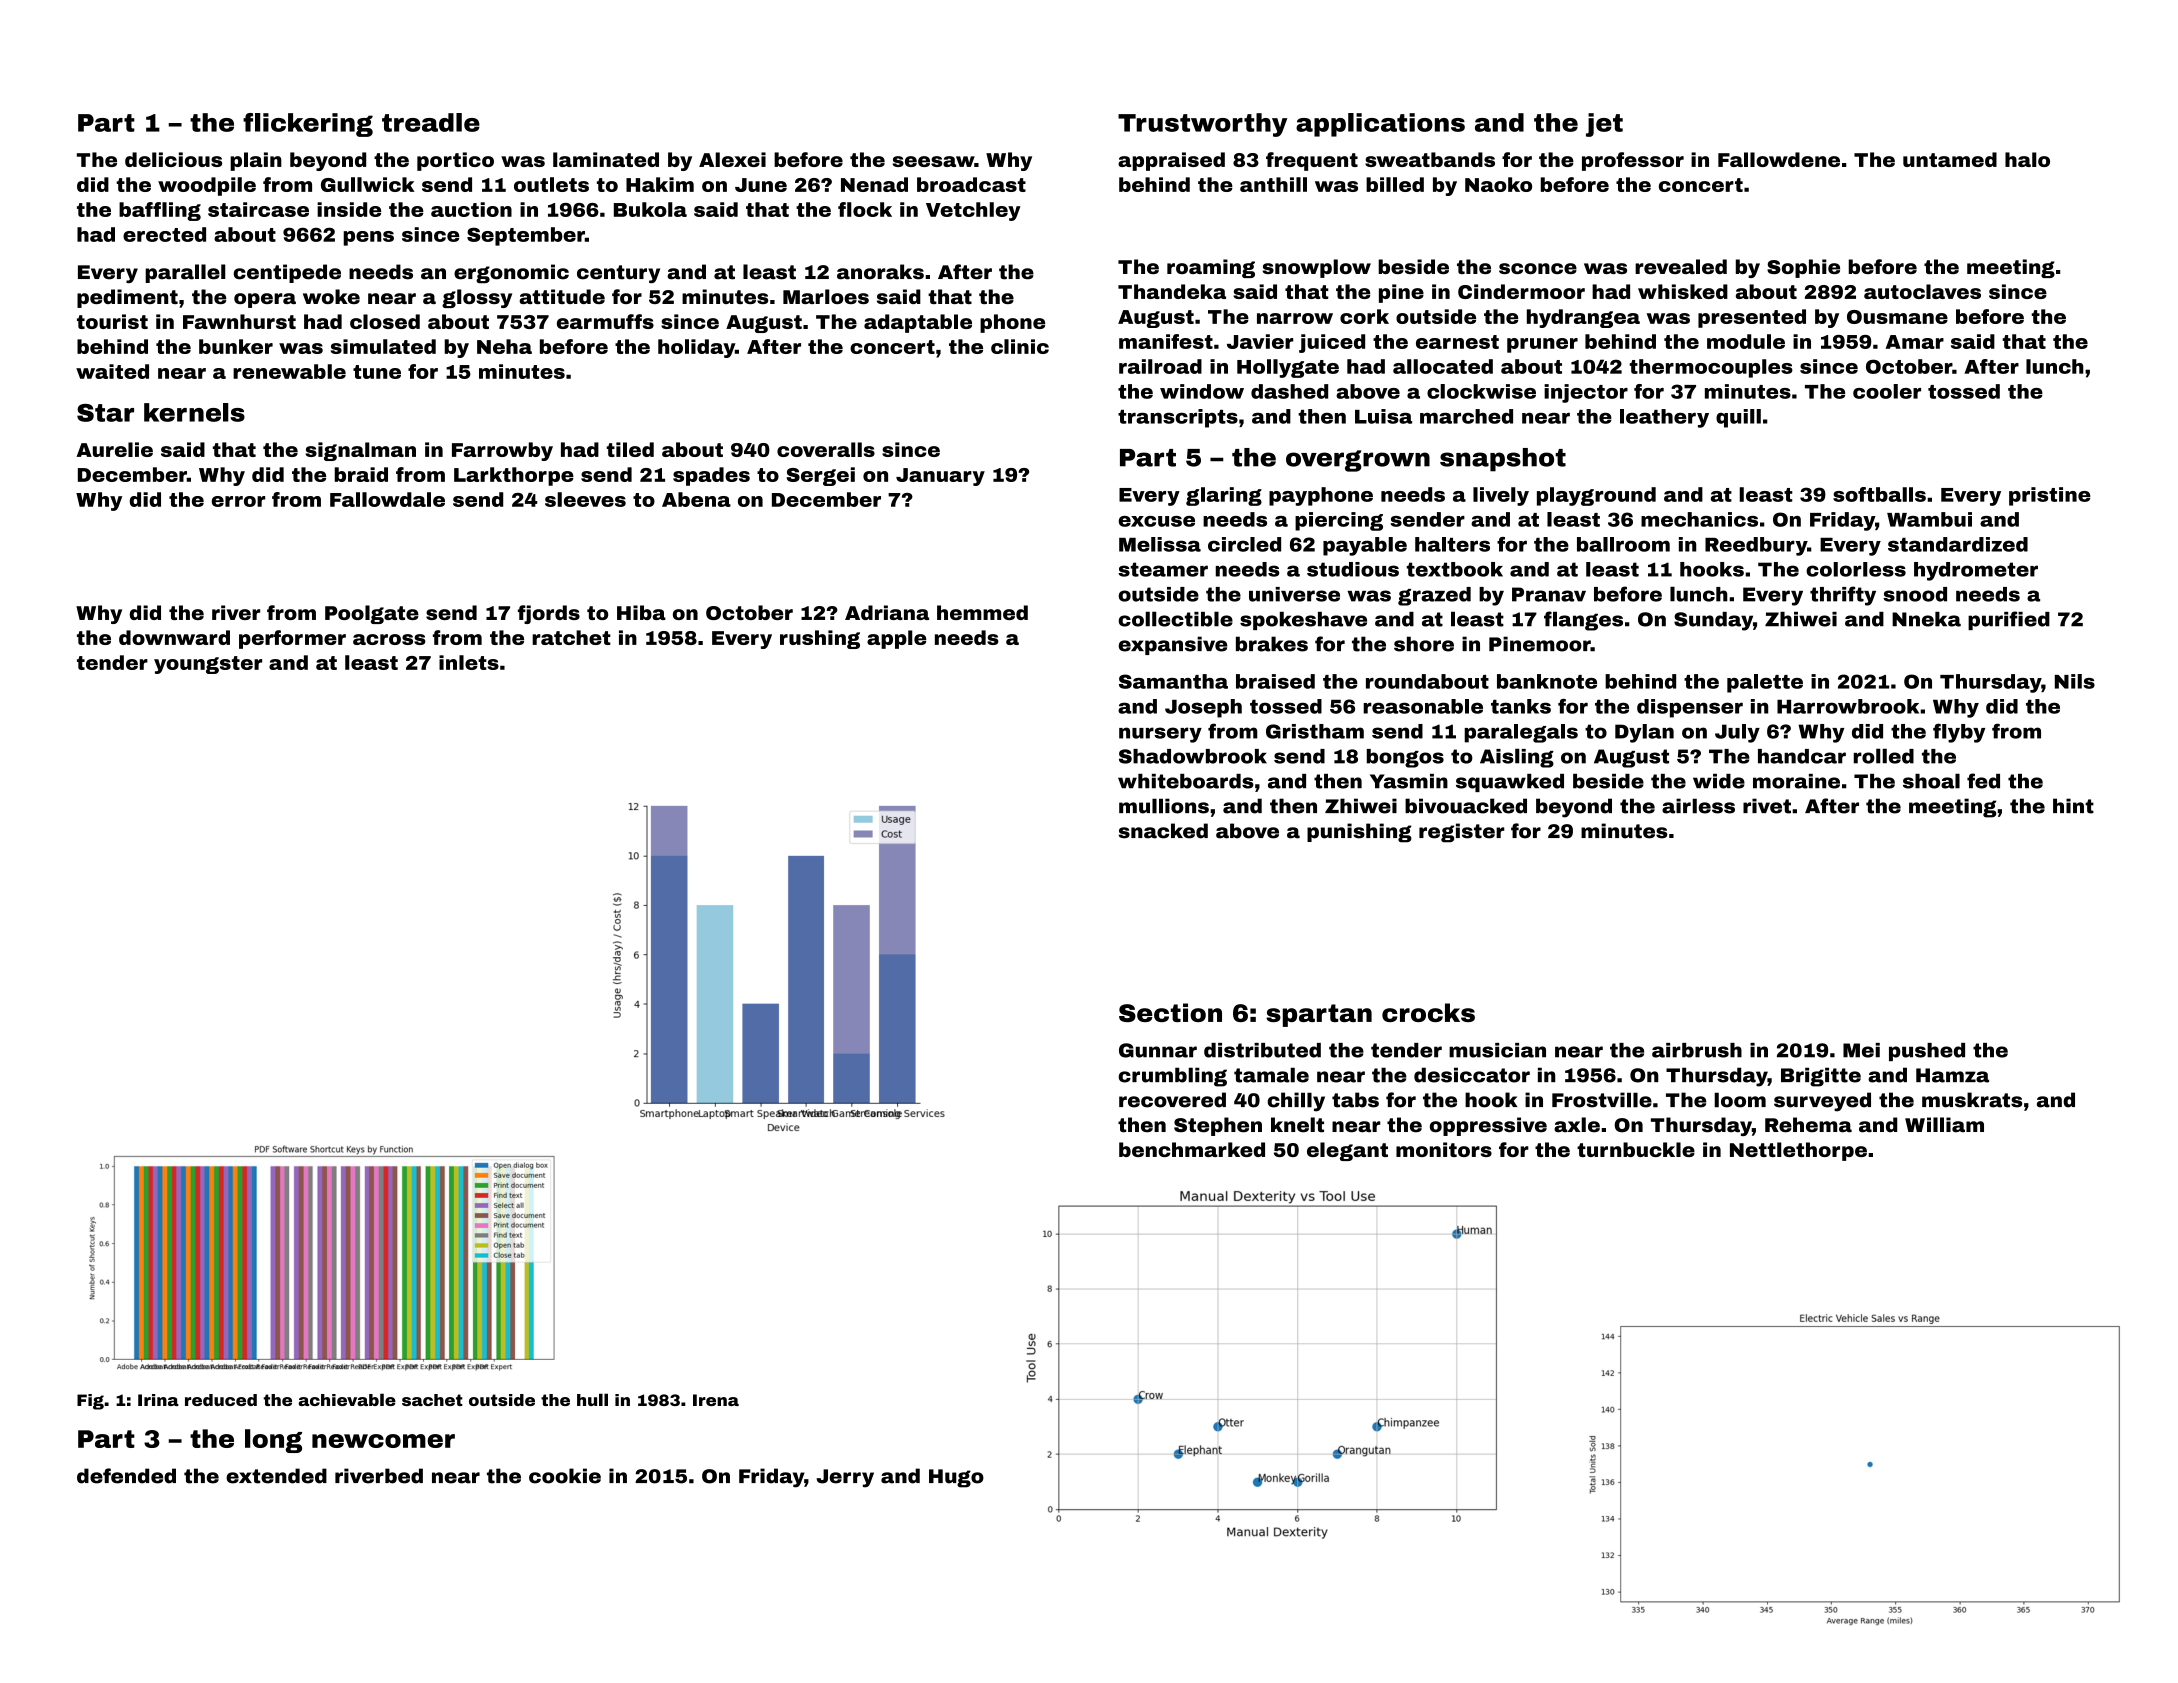  What do you see at coordinates (1170, 1012) in the page?
I see `Section` at bounding box center [1170, 1012].
